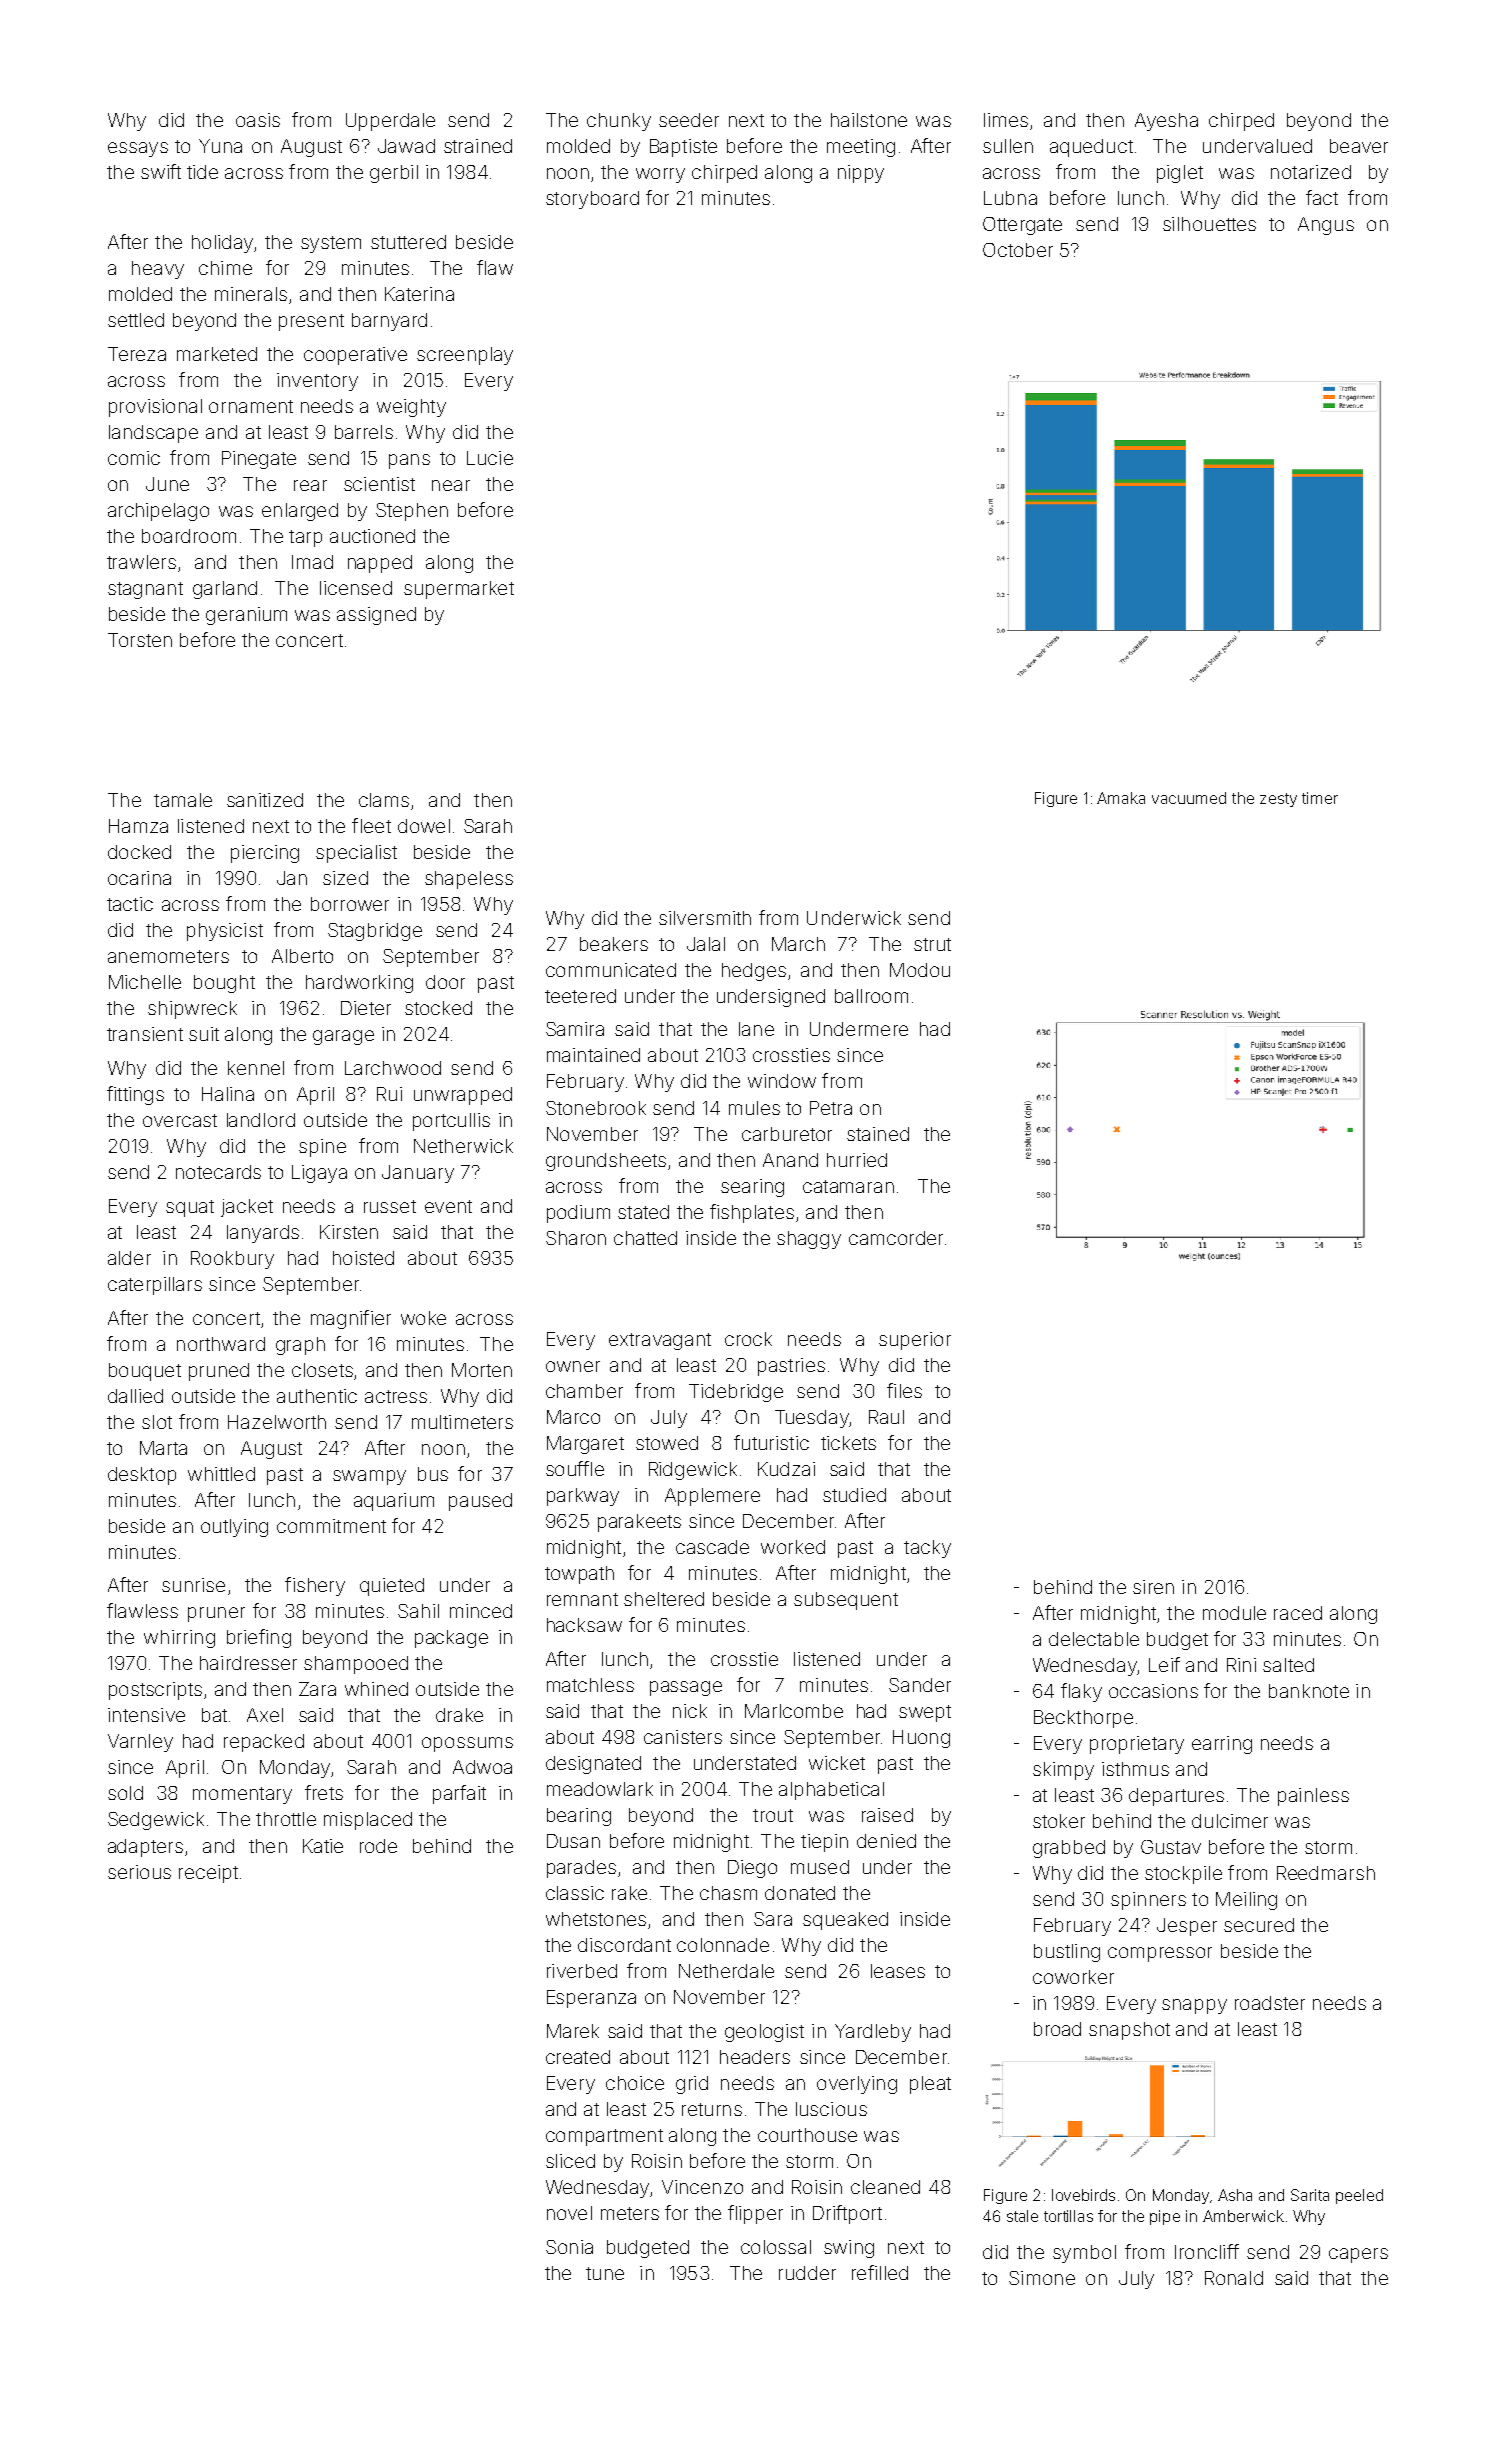 This screenshot has width=1496, height=2464. What do you see at coordinates (569, 2247) in the screenshot?
I see `Sonia` at bounding box center [569, 2247].
